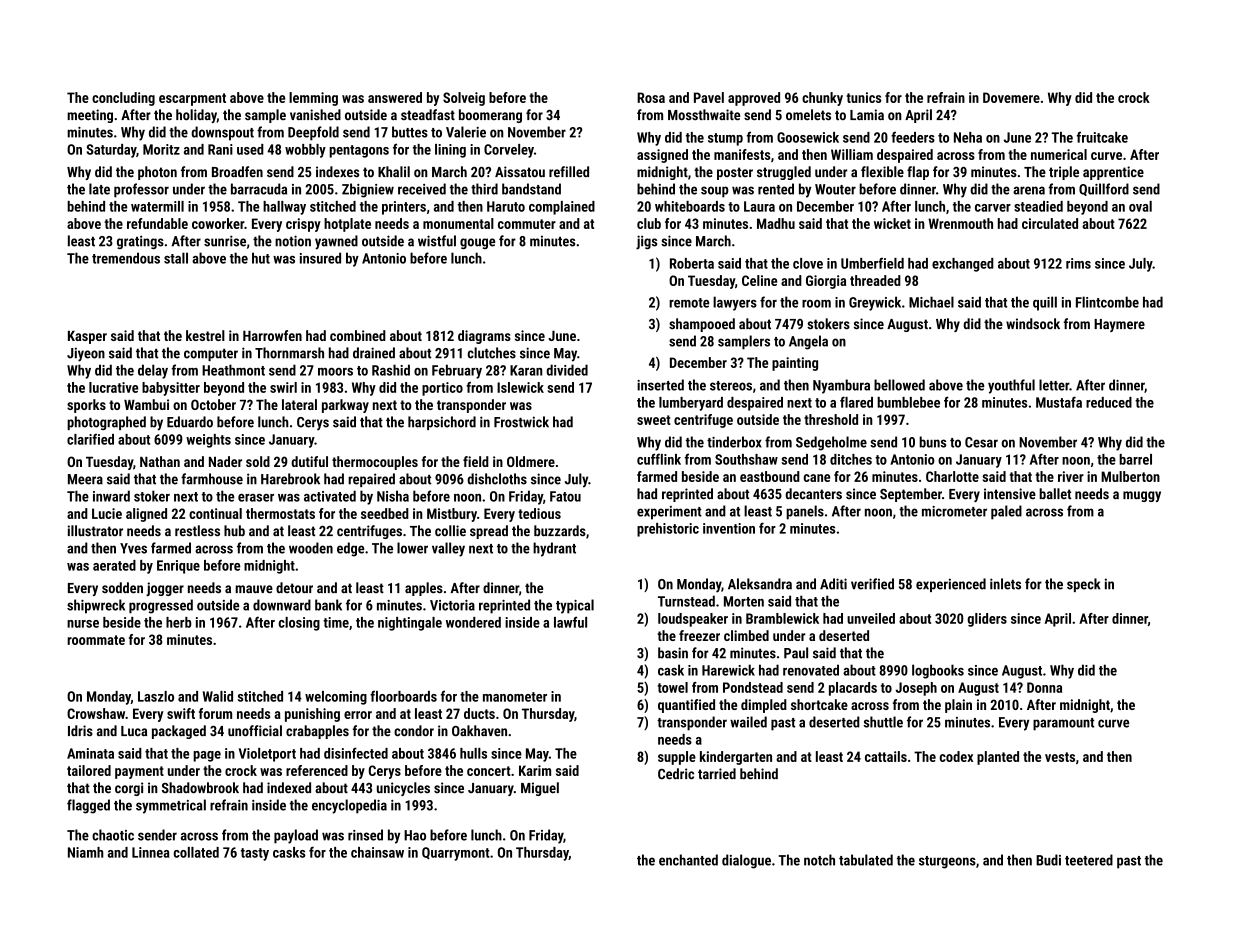 This screenshot has height=952, width=1233. I want to click on sweet, so click(654, 420).
